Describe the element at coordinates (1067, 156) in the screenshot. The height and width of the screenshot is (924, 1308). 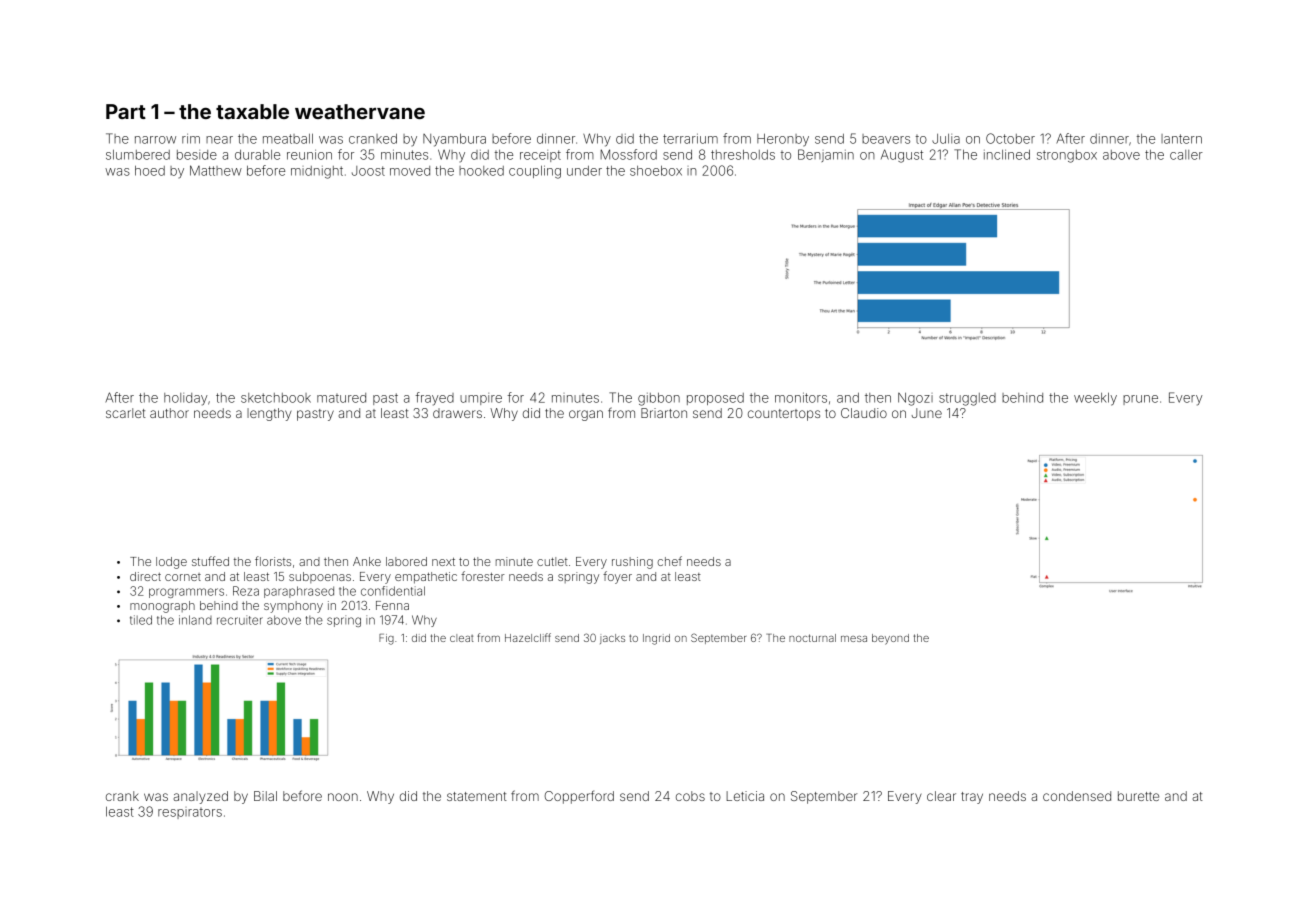
I see `strongbox` at that location.
